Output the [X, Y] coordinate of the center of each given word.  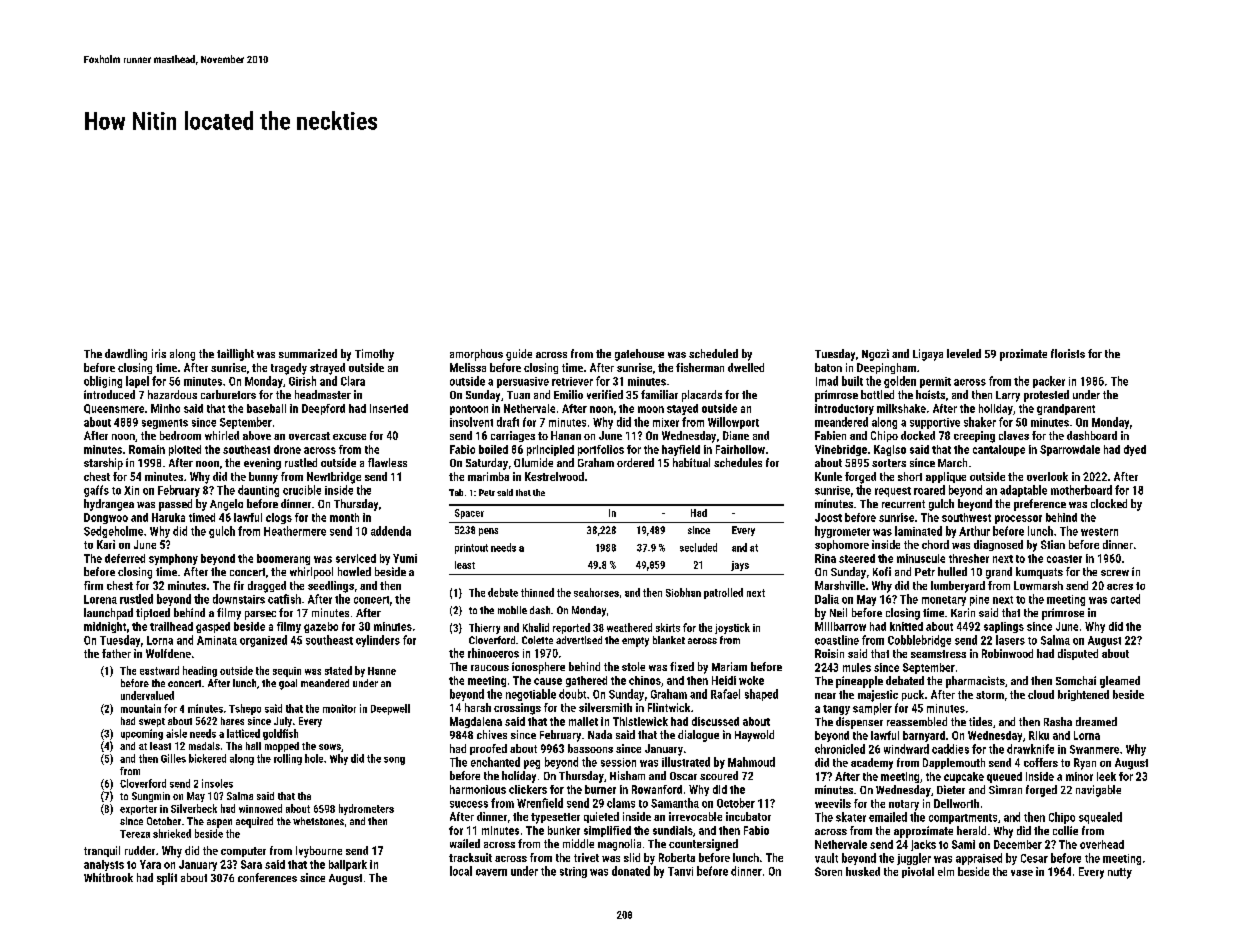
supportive [935, 423]
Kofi [882, 571]
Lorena [100, 599]
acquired [254, 822]
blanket [669, 640]
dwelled [746, 367]
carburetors [228, 394]
